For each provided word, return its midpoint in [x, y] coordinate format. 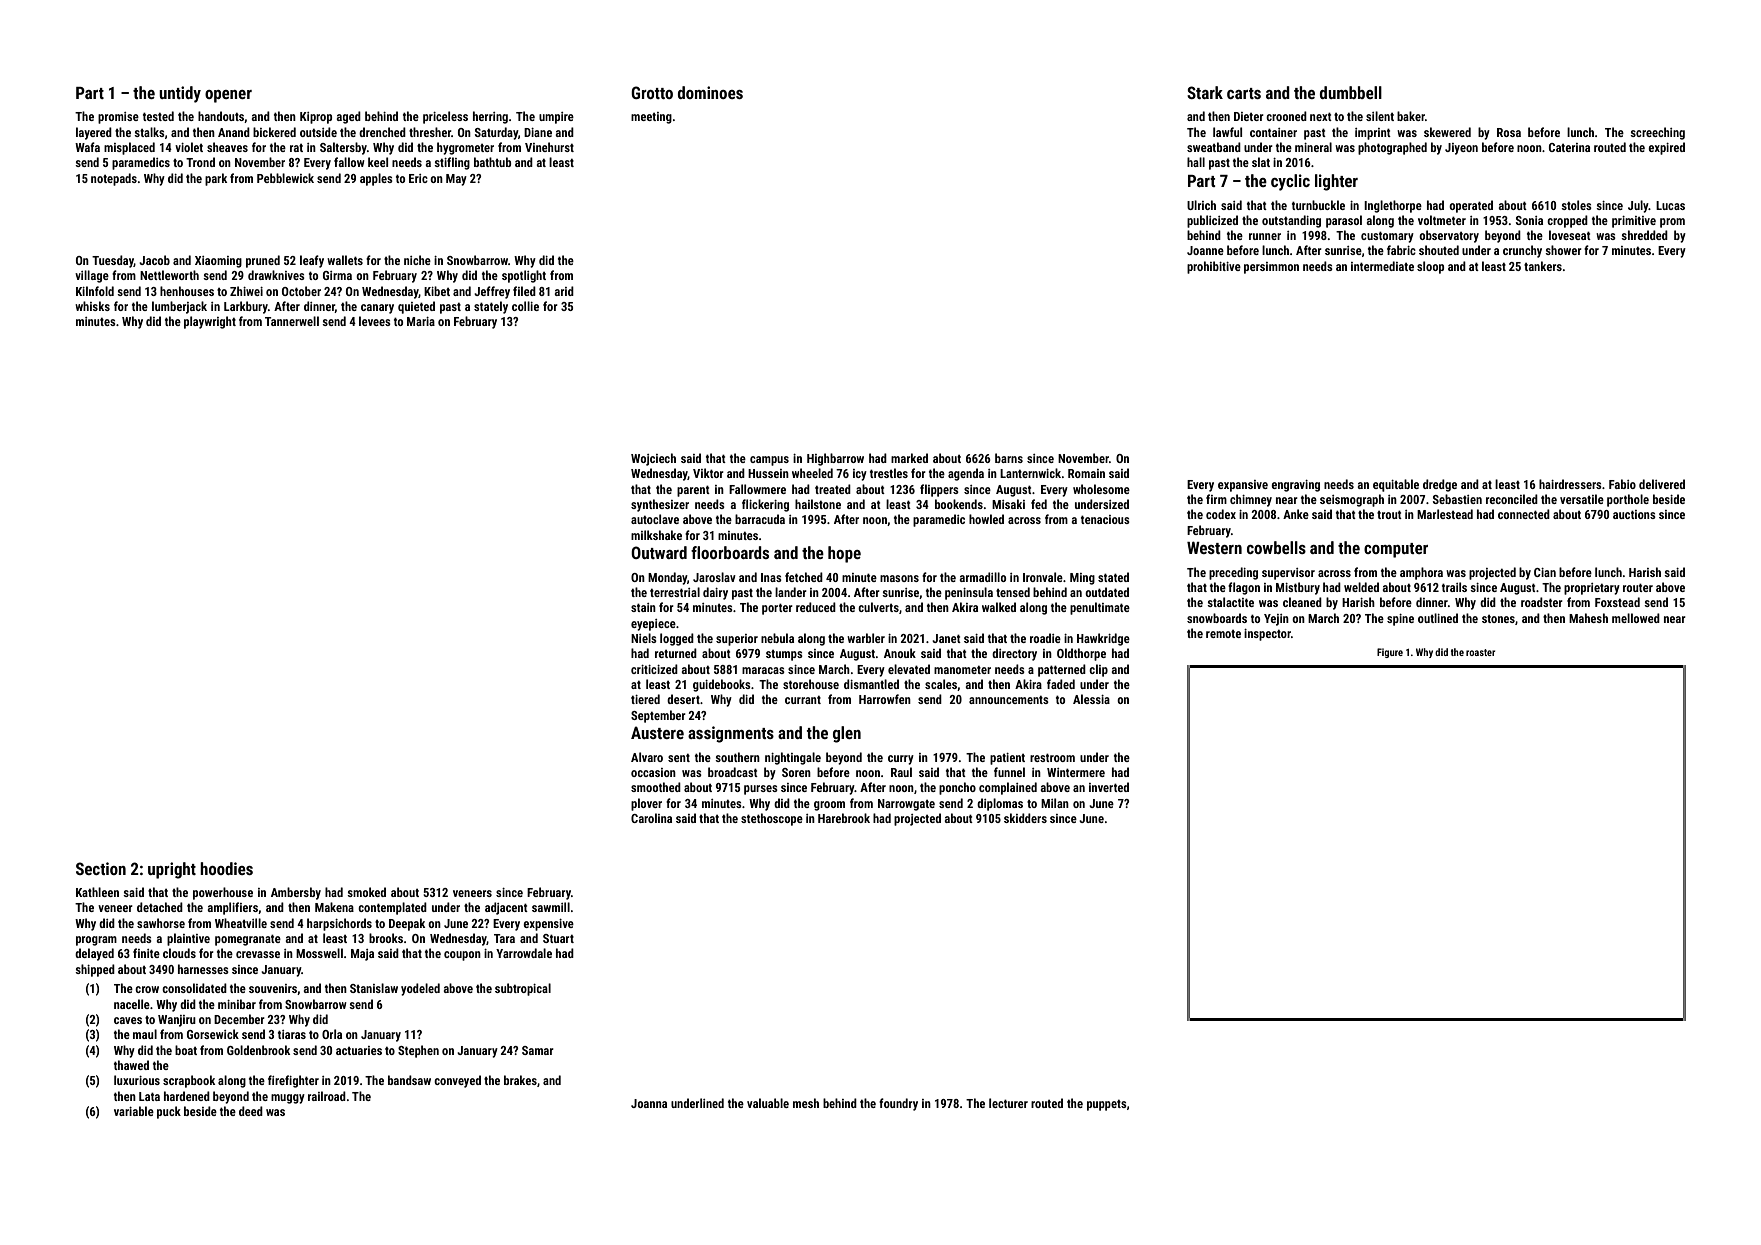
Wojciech [653, 459]
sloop [1430, 267]
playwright [210, 322]
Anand [234, 132]
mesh [806, 1103]
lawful [1227, 132]
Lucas [1670, 205]
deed [251, 1111]
